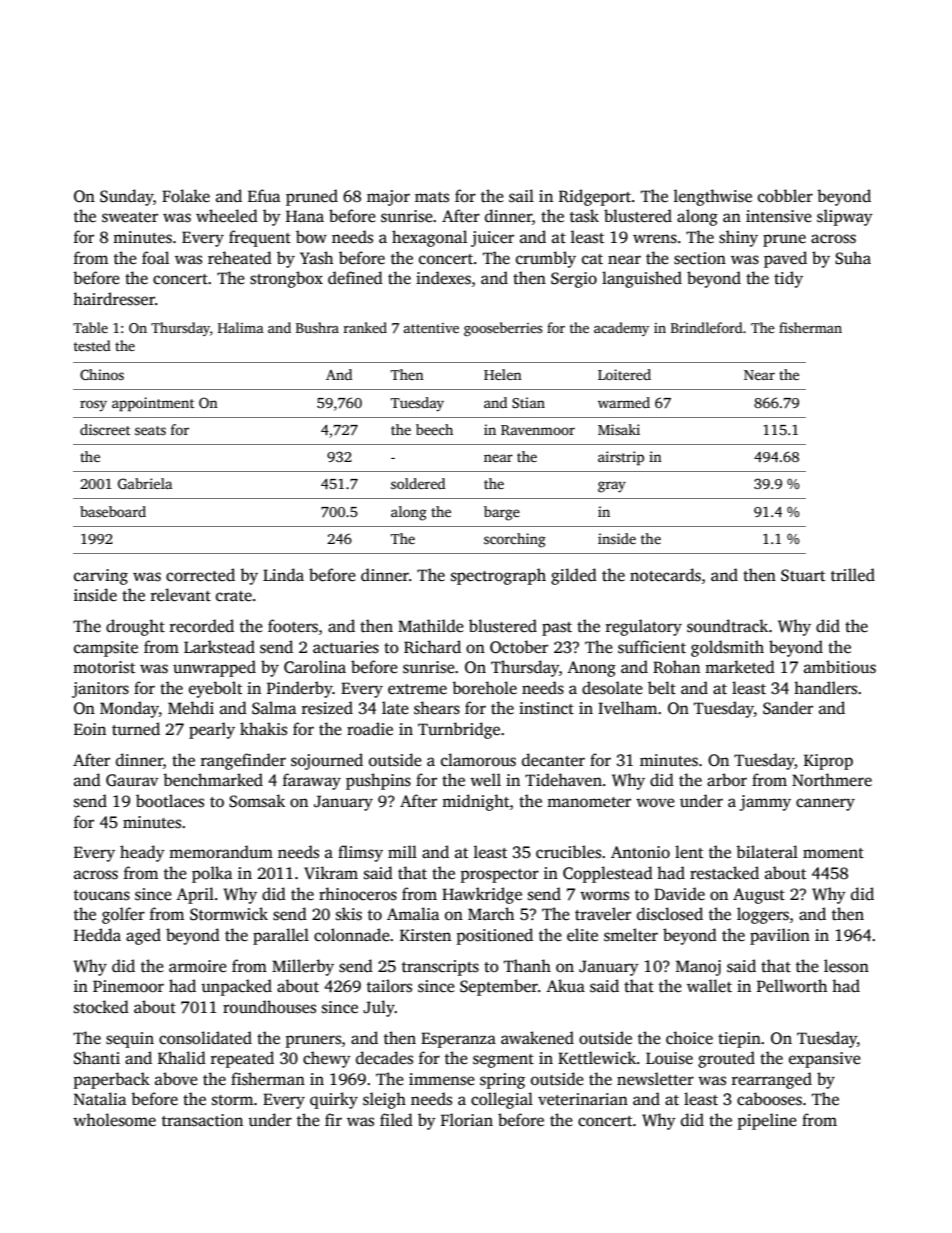  Describe the element at coordinates (114, 1120) in the image. I see `wholesome` at that location.
